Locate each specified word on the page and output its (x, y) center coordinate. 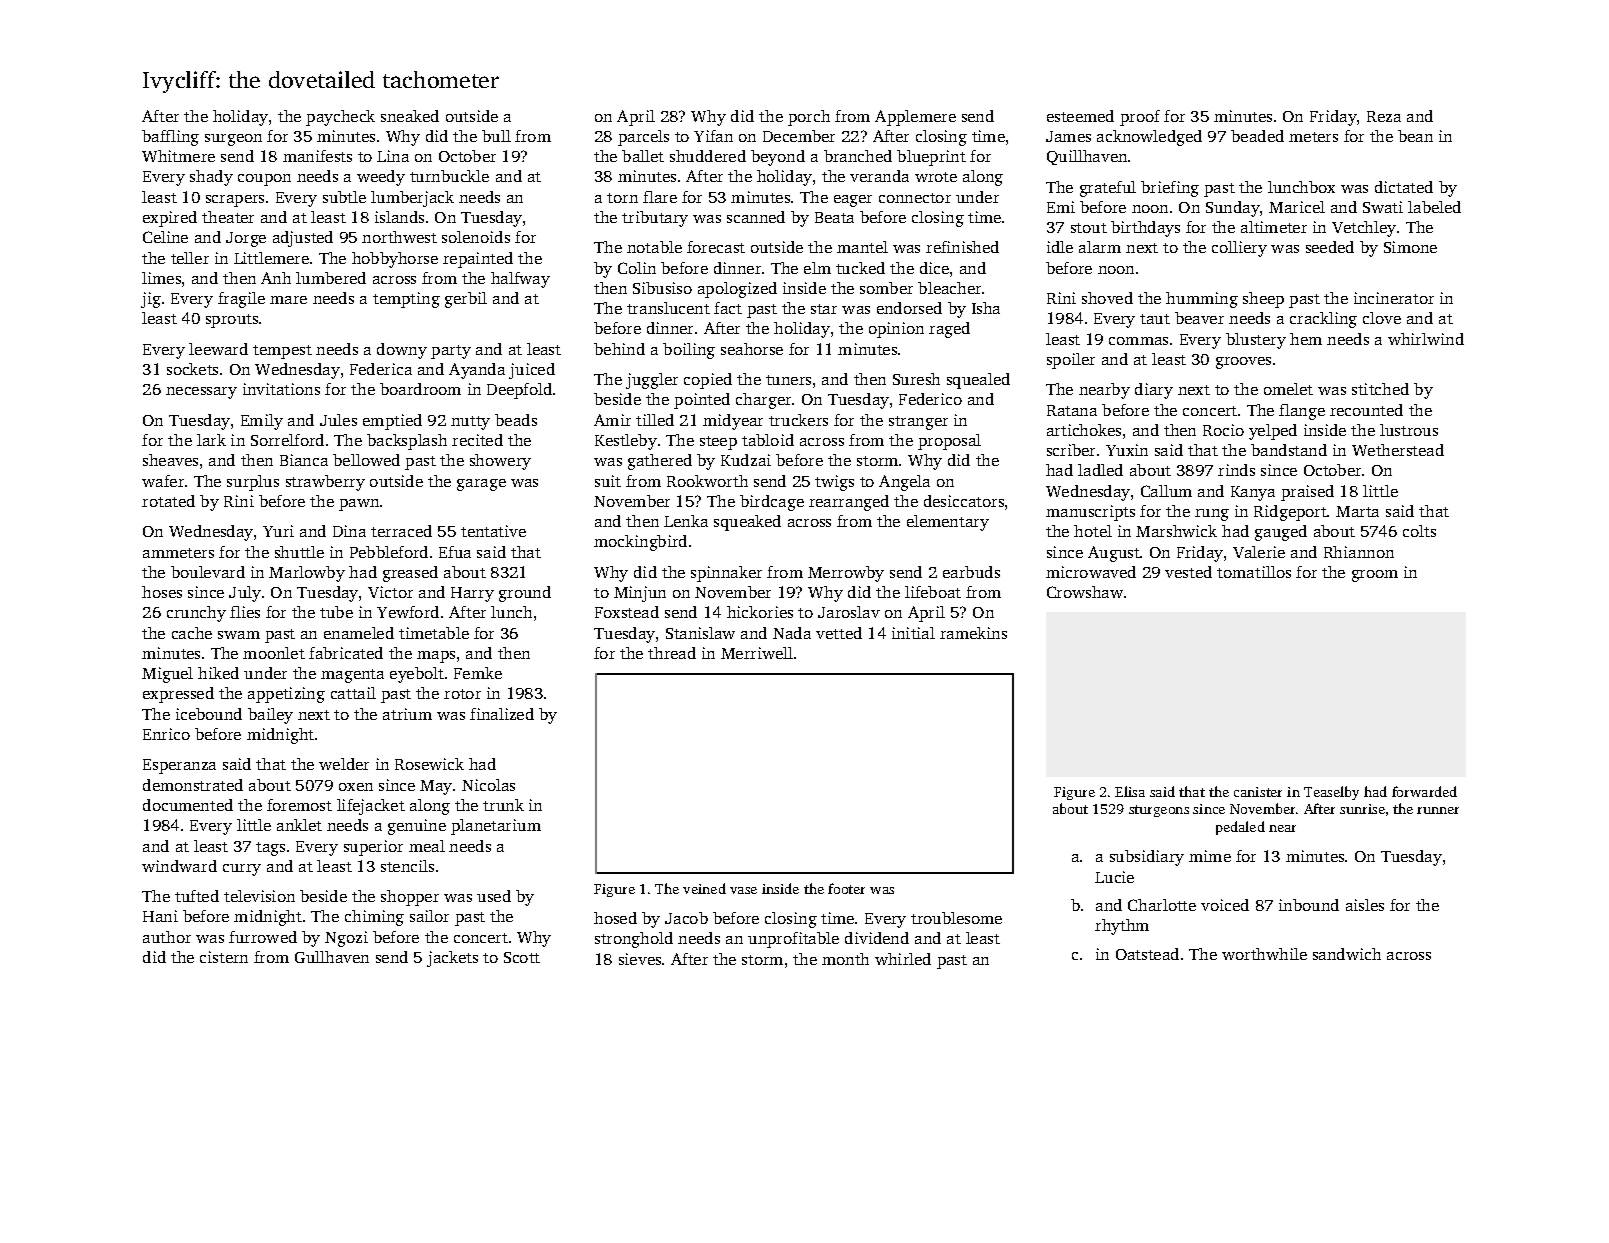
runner (1438, 810)
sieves (640, 959)
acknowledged (1149, 138)
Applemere (915, 118)
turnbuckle (449, 176)
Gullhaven (332, 957)
